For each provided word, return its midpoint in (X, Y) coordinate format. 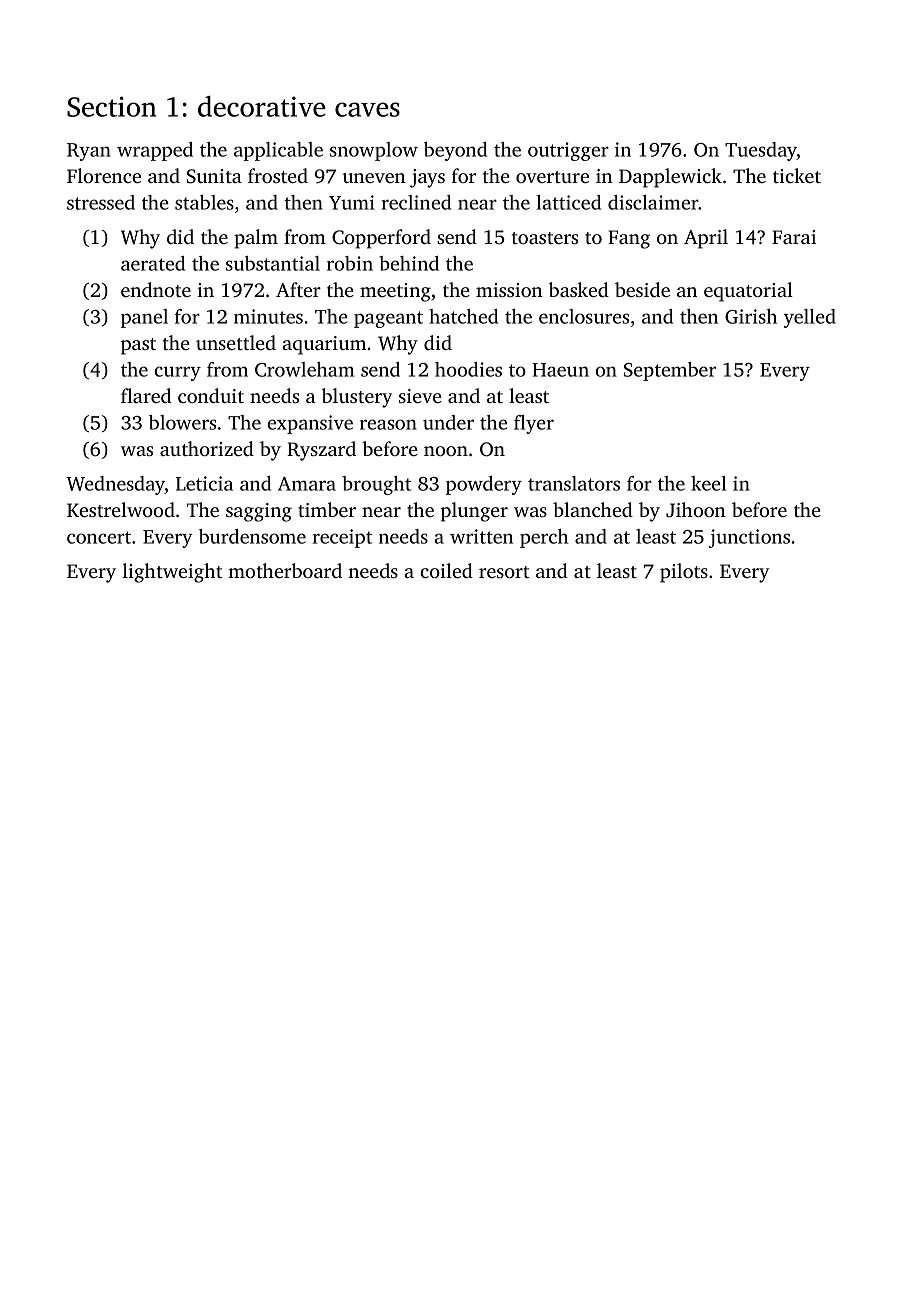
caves (367, 109)
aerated (153, 263)
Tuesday (761, 151)
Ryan (89, 152)
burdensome (252, 536)
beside (642, 289)
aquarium (324, 345)
